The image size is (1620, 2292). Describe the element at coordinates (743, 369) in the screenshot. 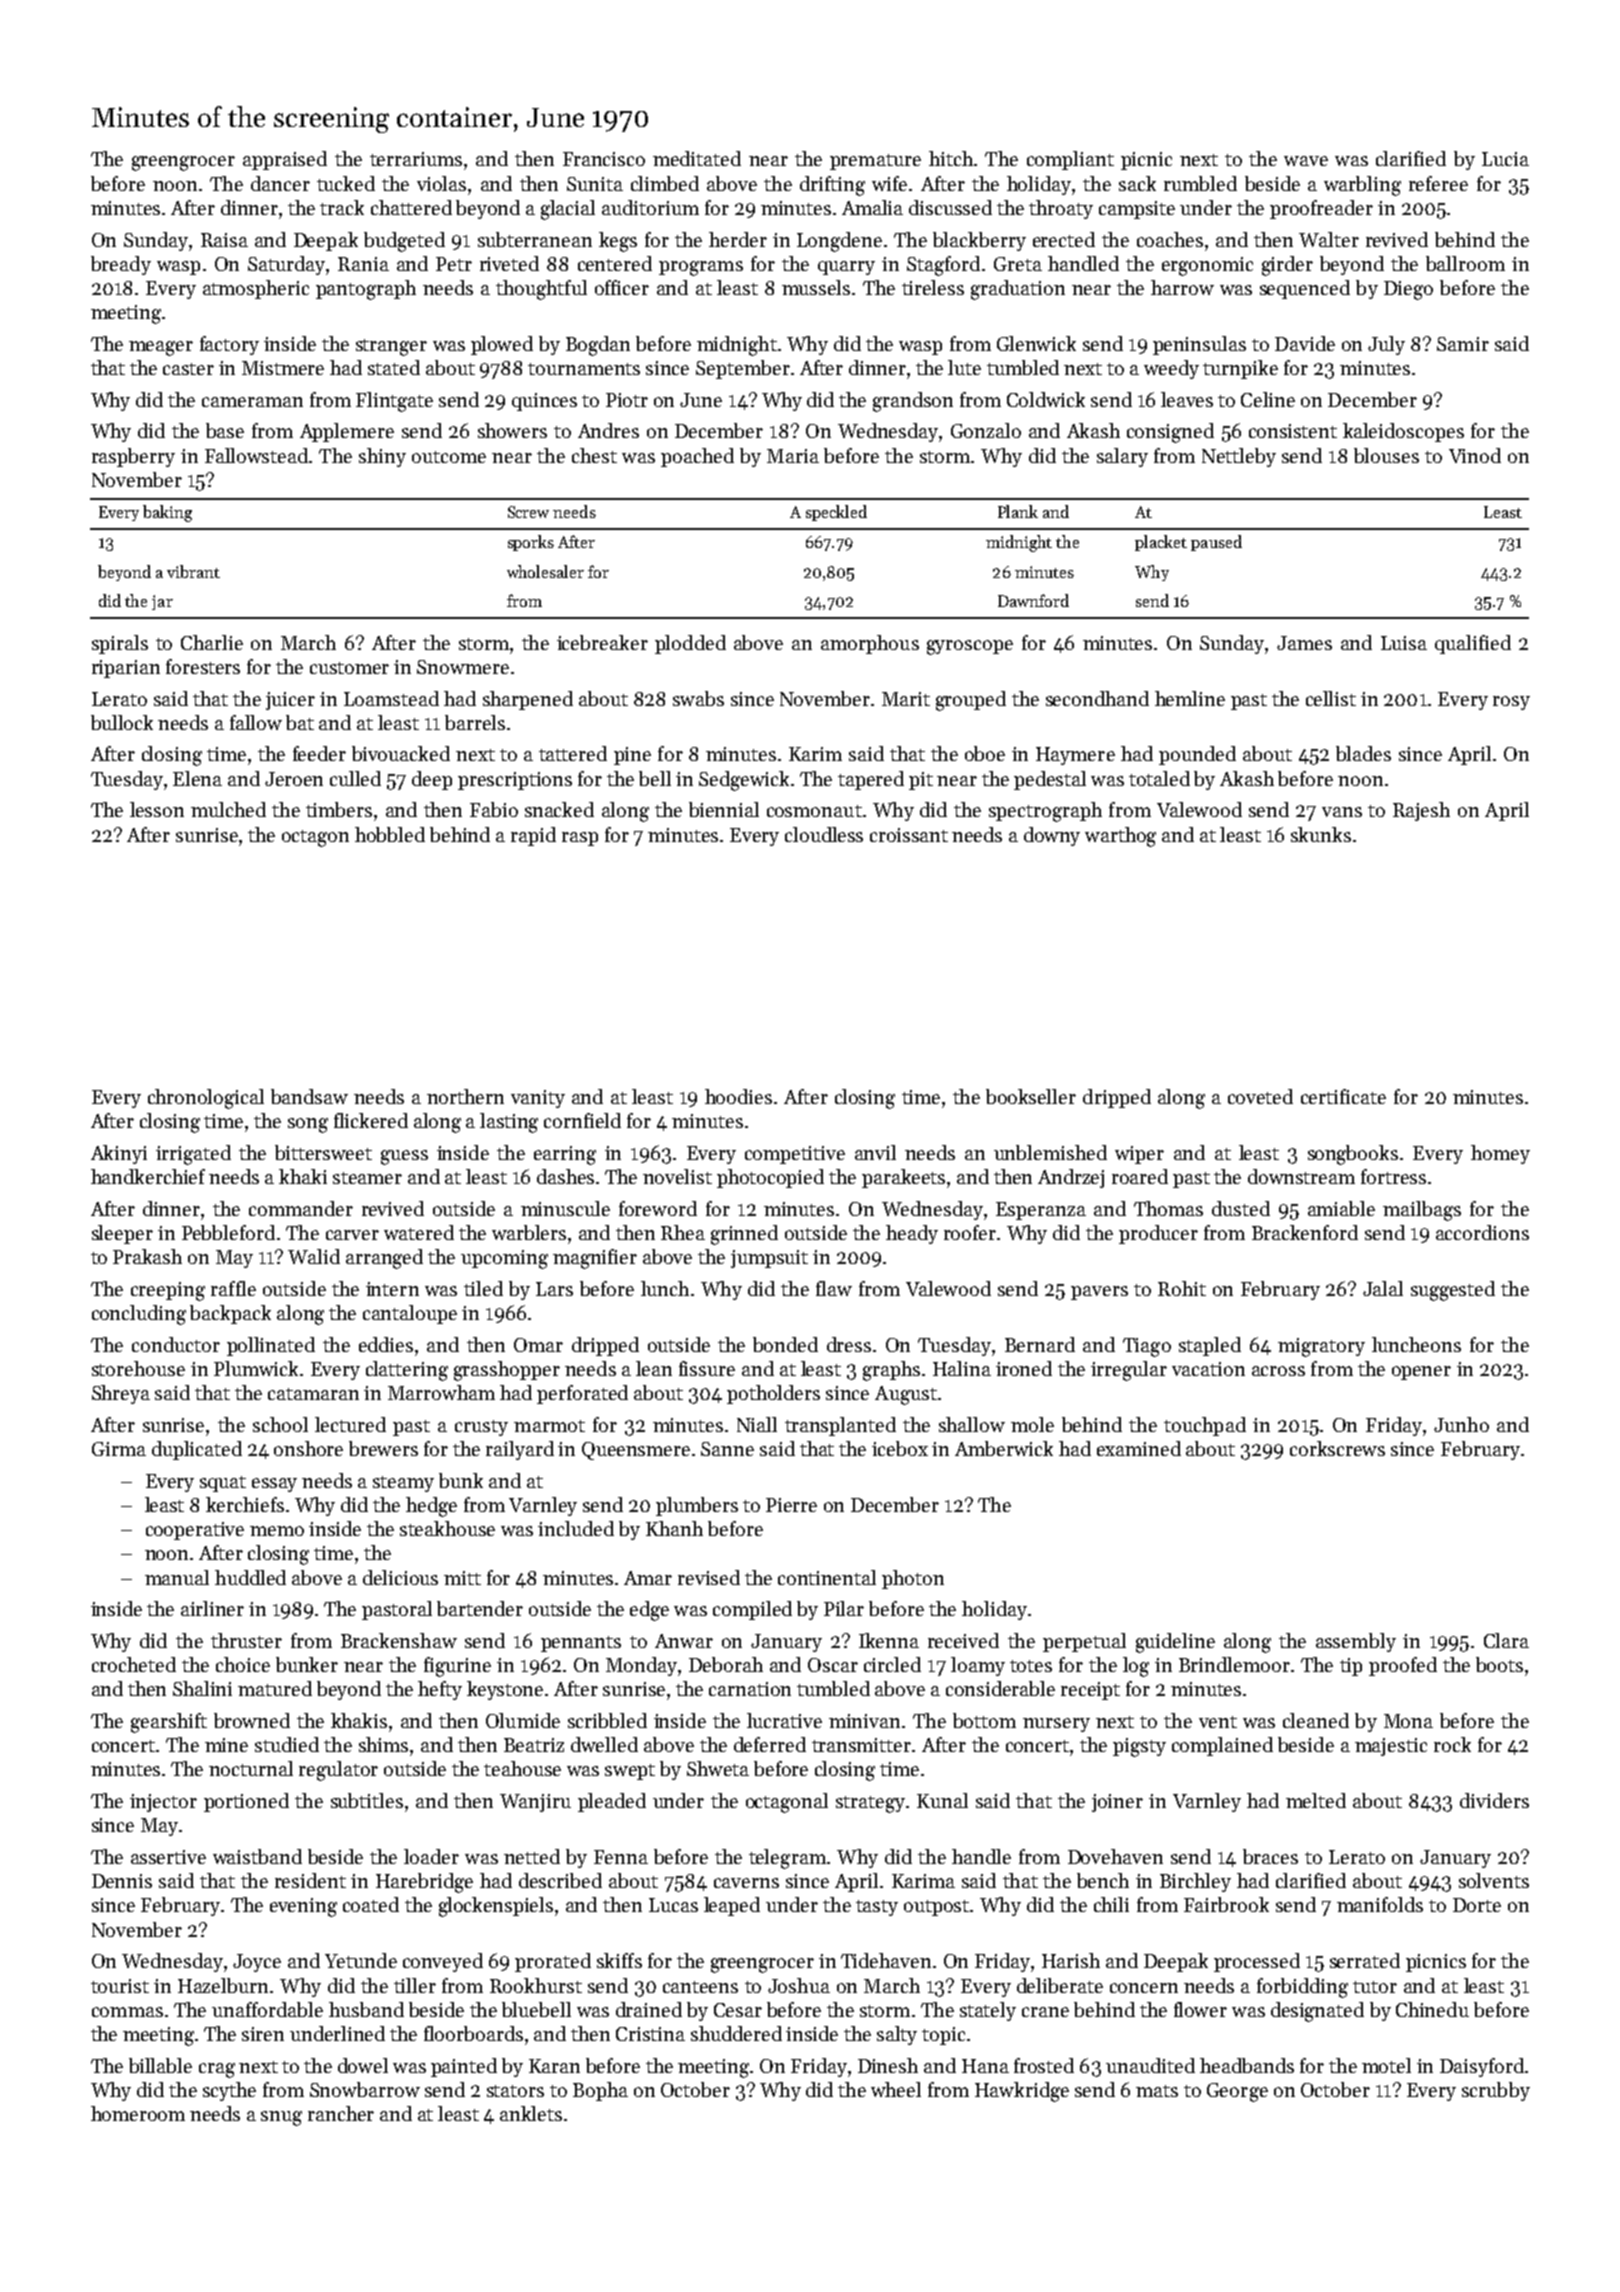

I see `September` at that location.
